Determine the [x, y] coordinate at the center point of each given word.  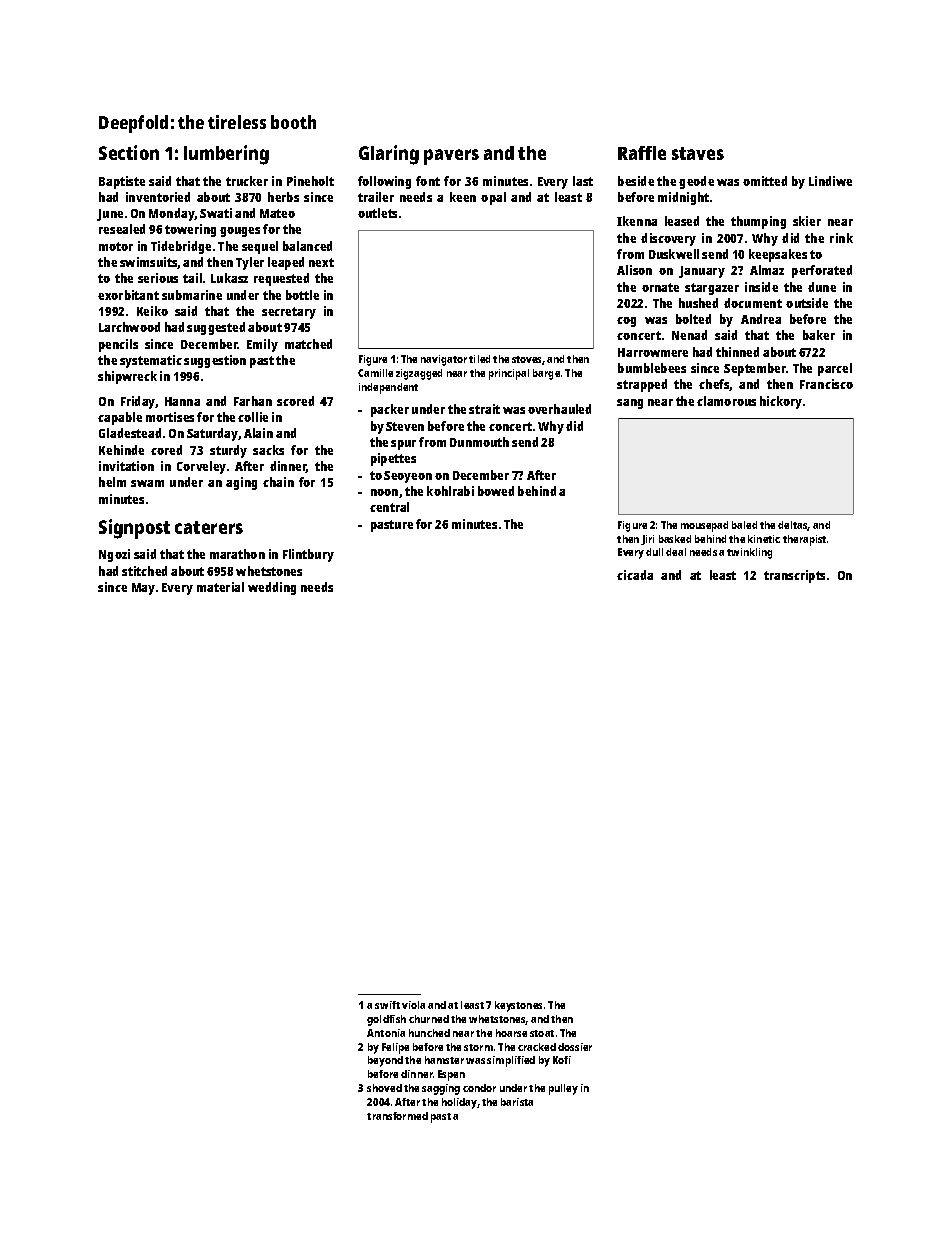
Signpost [134, 529]
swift [387, 1005]
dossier [575, 1047]
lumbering [226, 155]
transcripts [794, 576]
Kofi [562, 1060]
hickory [781, 402]
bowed [496, 491]
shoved [384, 1088]
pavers [451, 157]
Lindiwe [830, 181]
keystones [518, 1006]
